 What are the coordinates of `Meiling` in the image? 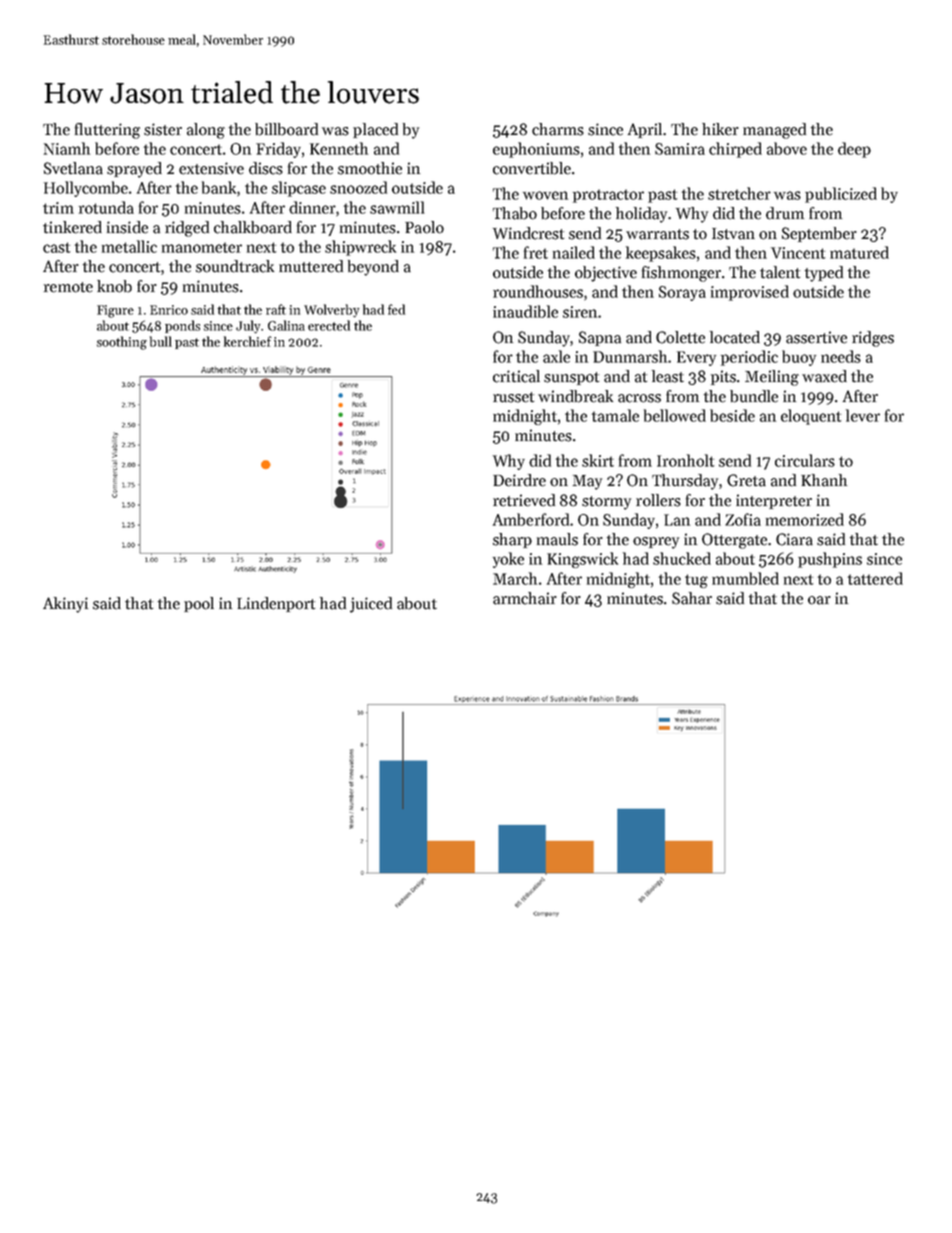 It's located at (772, 378).
